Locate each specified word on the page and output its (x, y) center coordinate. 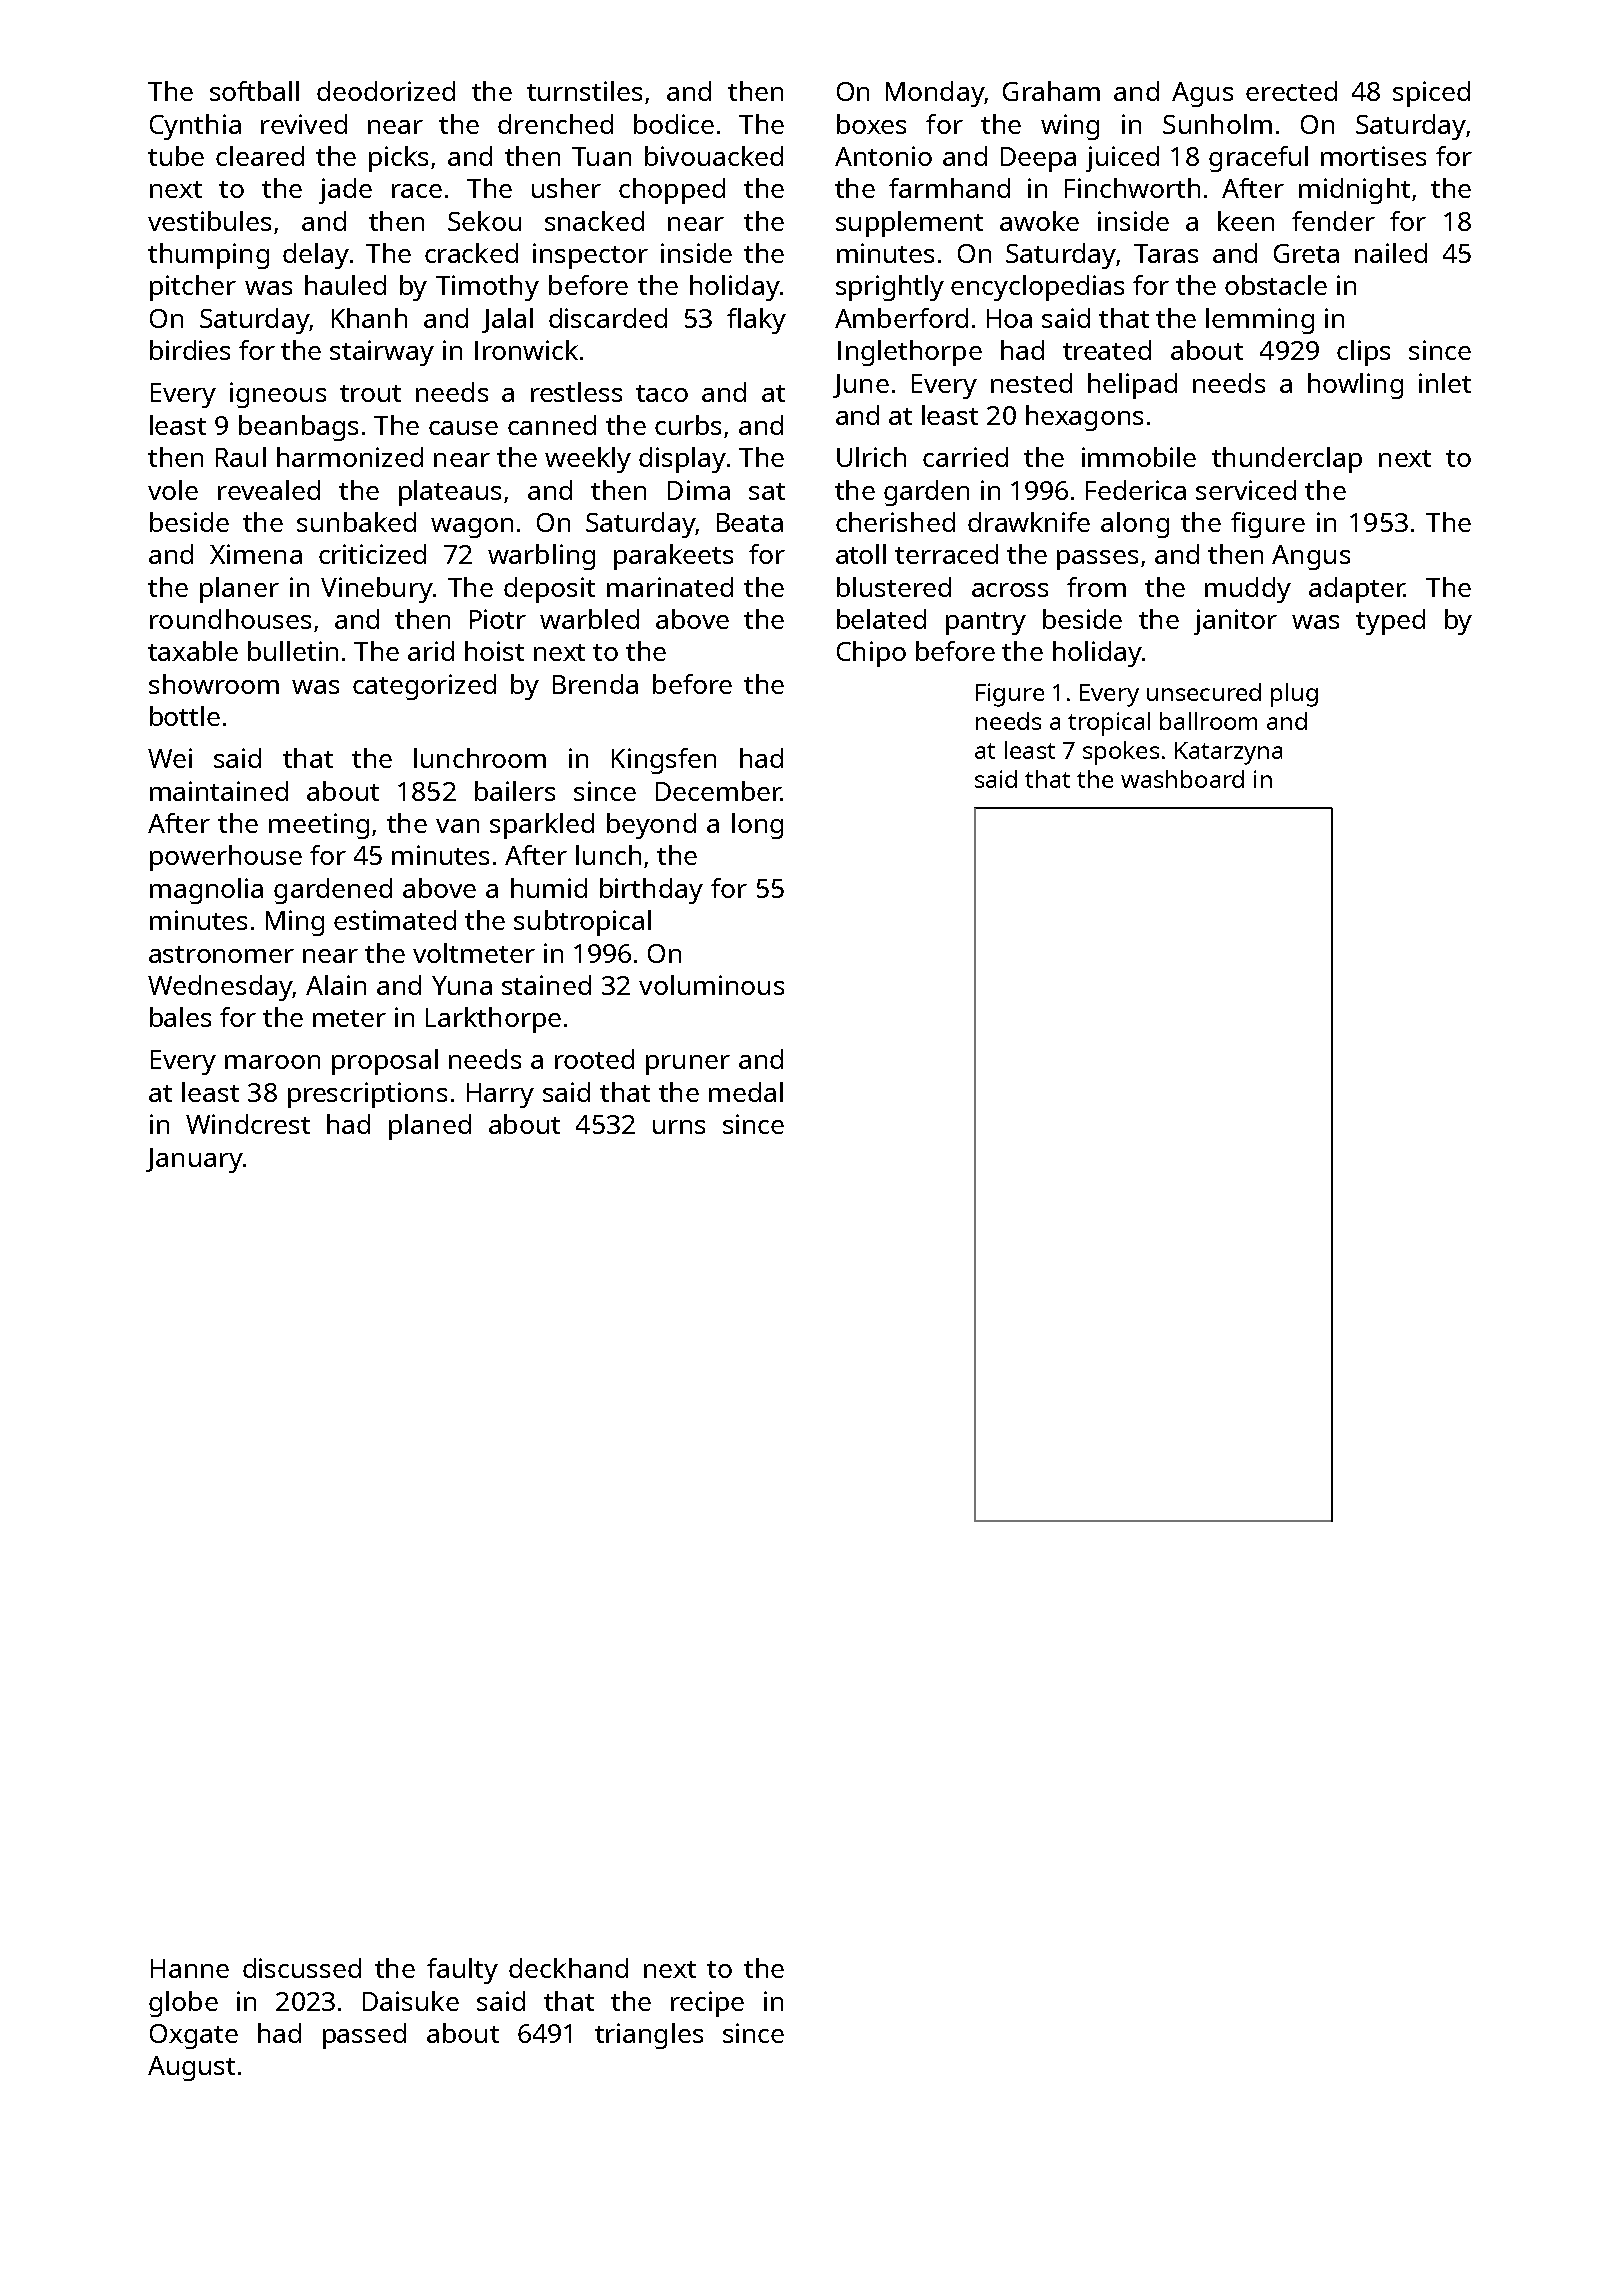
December (718, 791)
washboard (1182, 779)
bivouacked (714, 156)
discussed (302, 1968)
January (194, 1160)
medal (746, 1092)
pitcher (193, 288)
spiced (1431, 94)
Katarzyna (1228, 753)
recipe (707, 2004)
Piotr (498, 619)
